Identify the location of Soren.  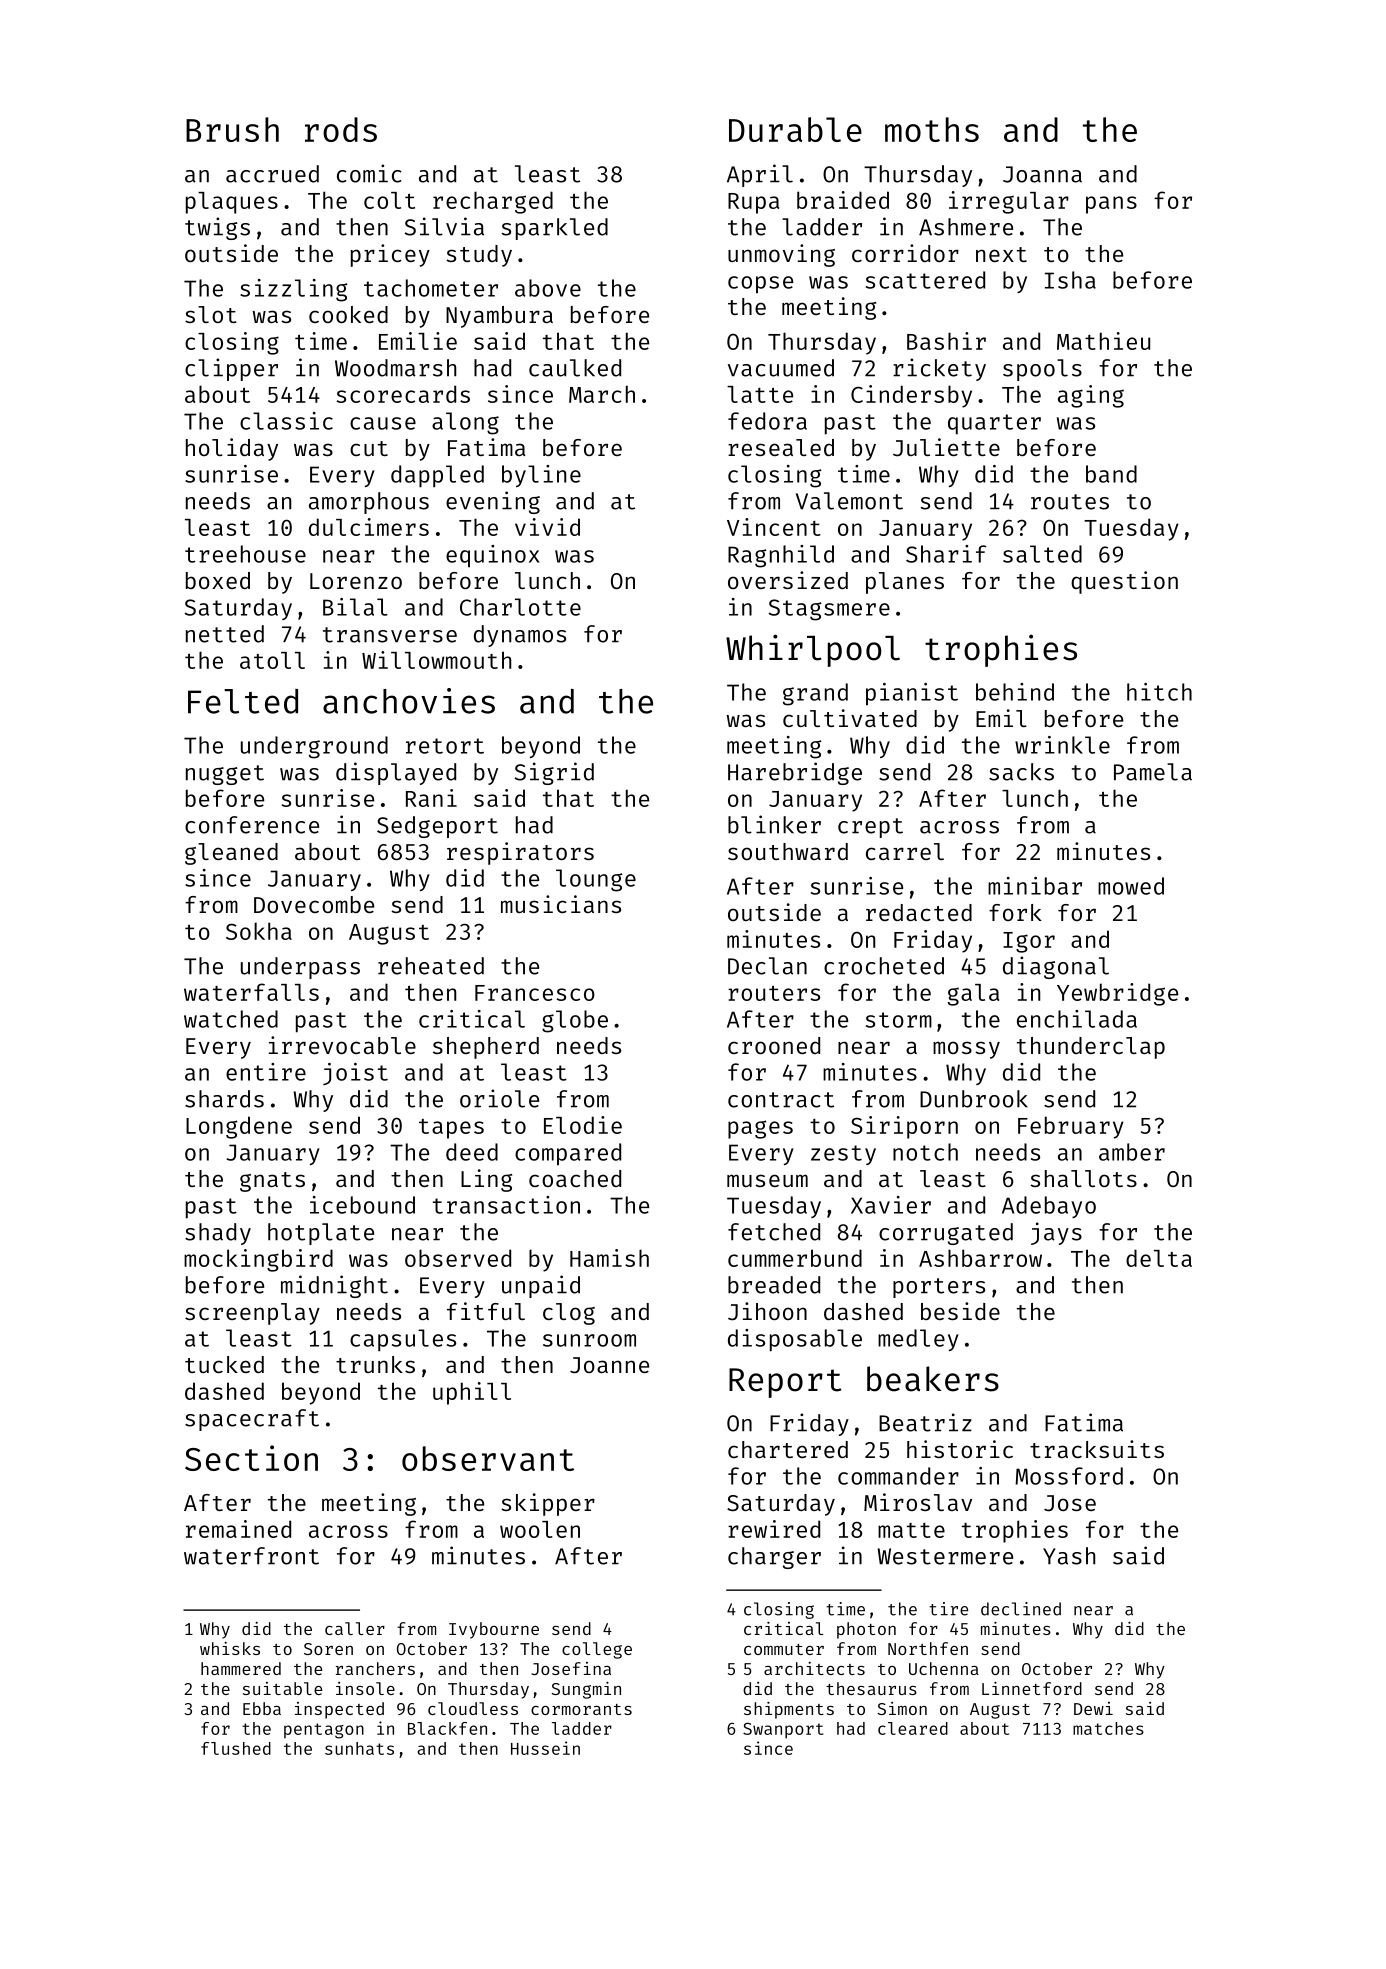
(328, 1649).
